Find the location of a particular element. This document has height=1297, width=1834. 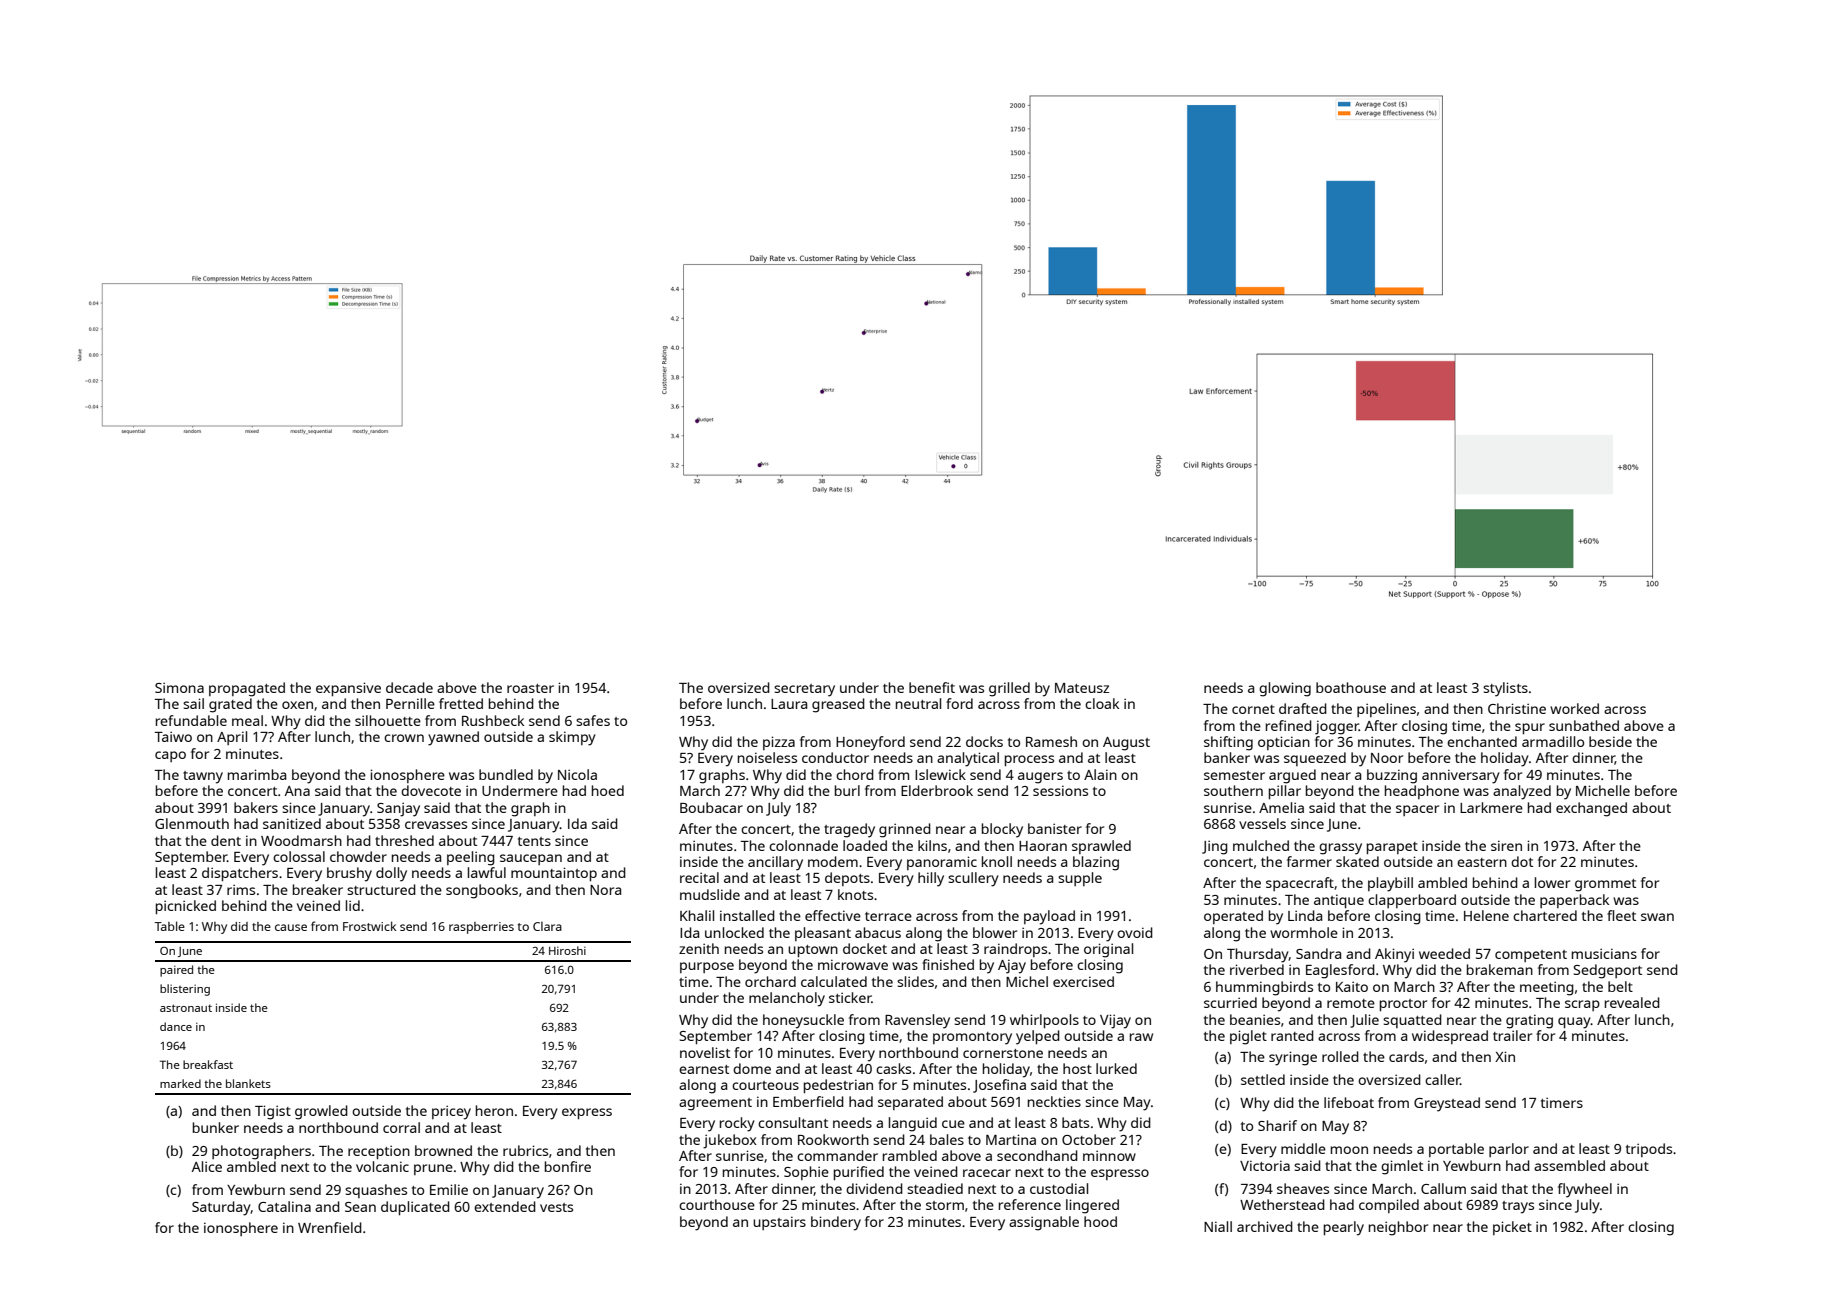

flywheel is located at coordinates (1585, 1190).
